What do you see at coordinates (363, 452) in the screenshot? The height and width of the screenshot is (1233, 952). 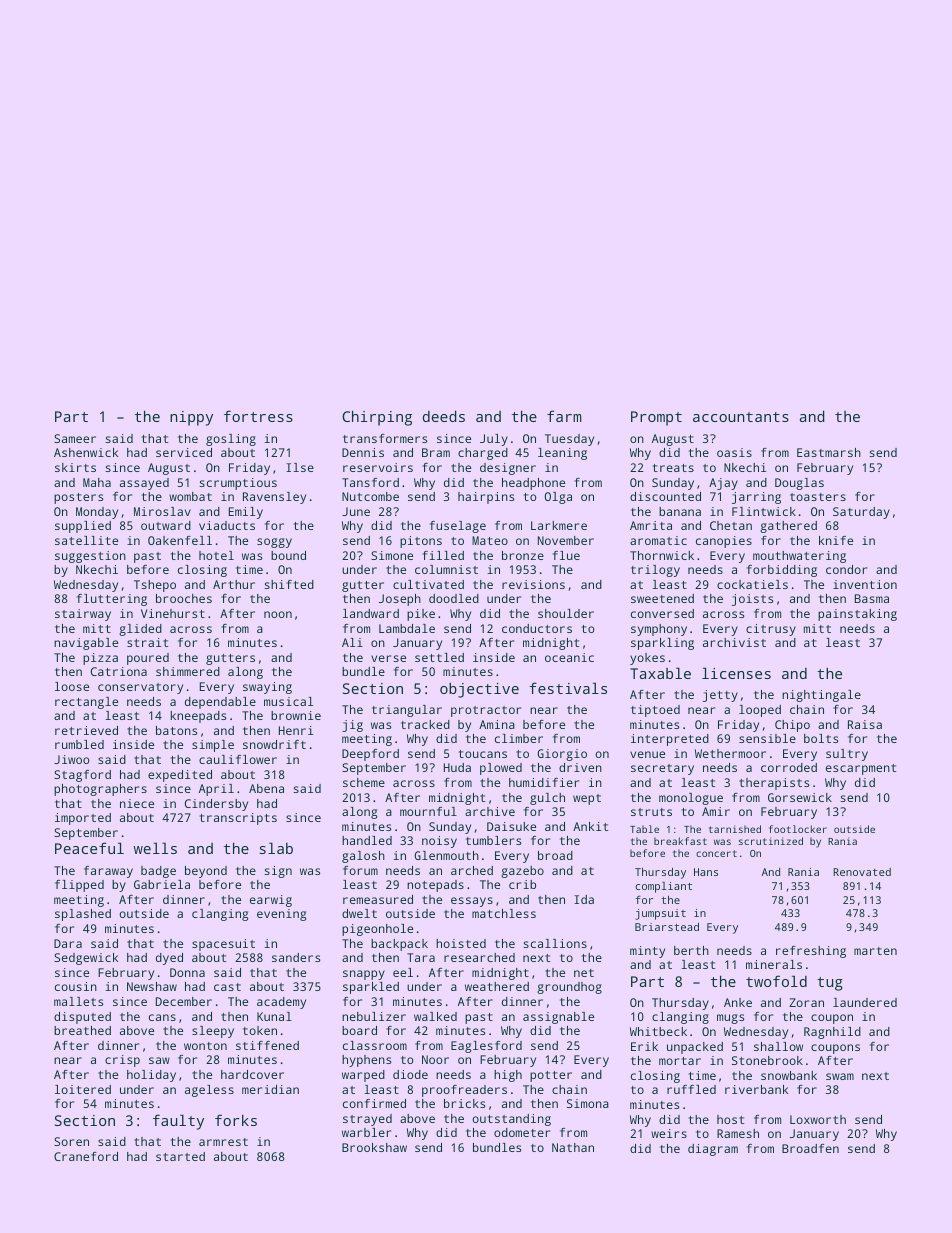 I see `Dennis` at bounding box center [363, 452].
